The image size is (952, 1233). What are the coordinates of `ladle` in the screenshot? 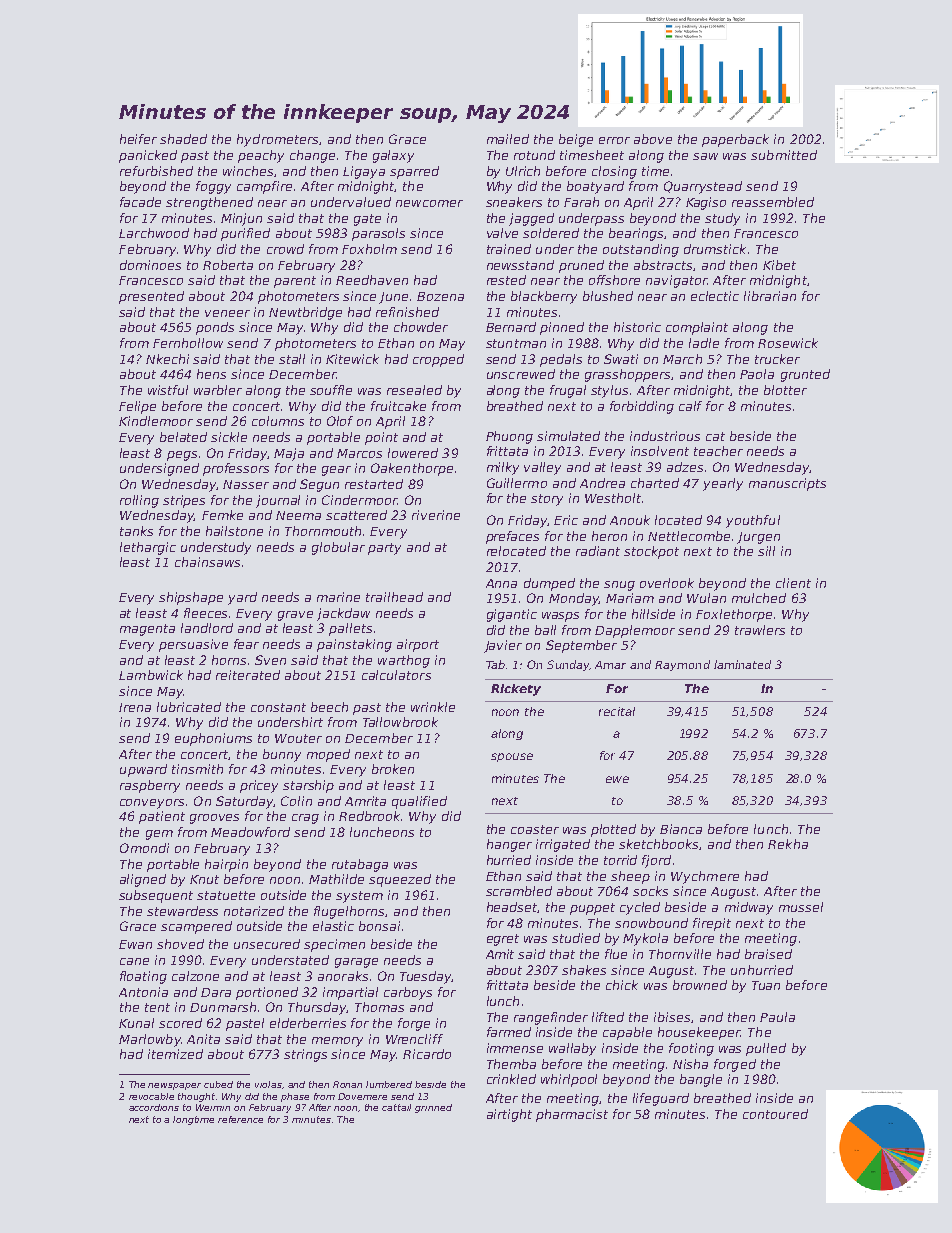 It's located at (704, 343).
